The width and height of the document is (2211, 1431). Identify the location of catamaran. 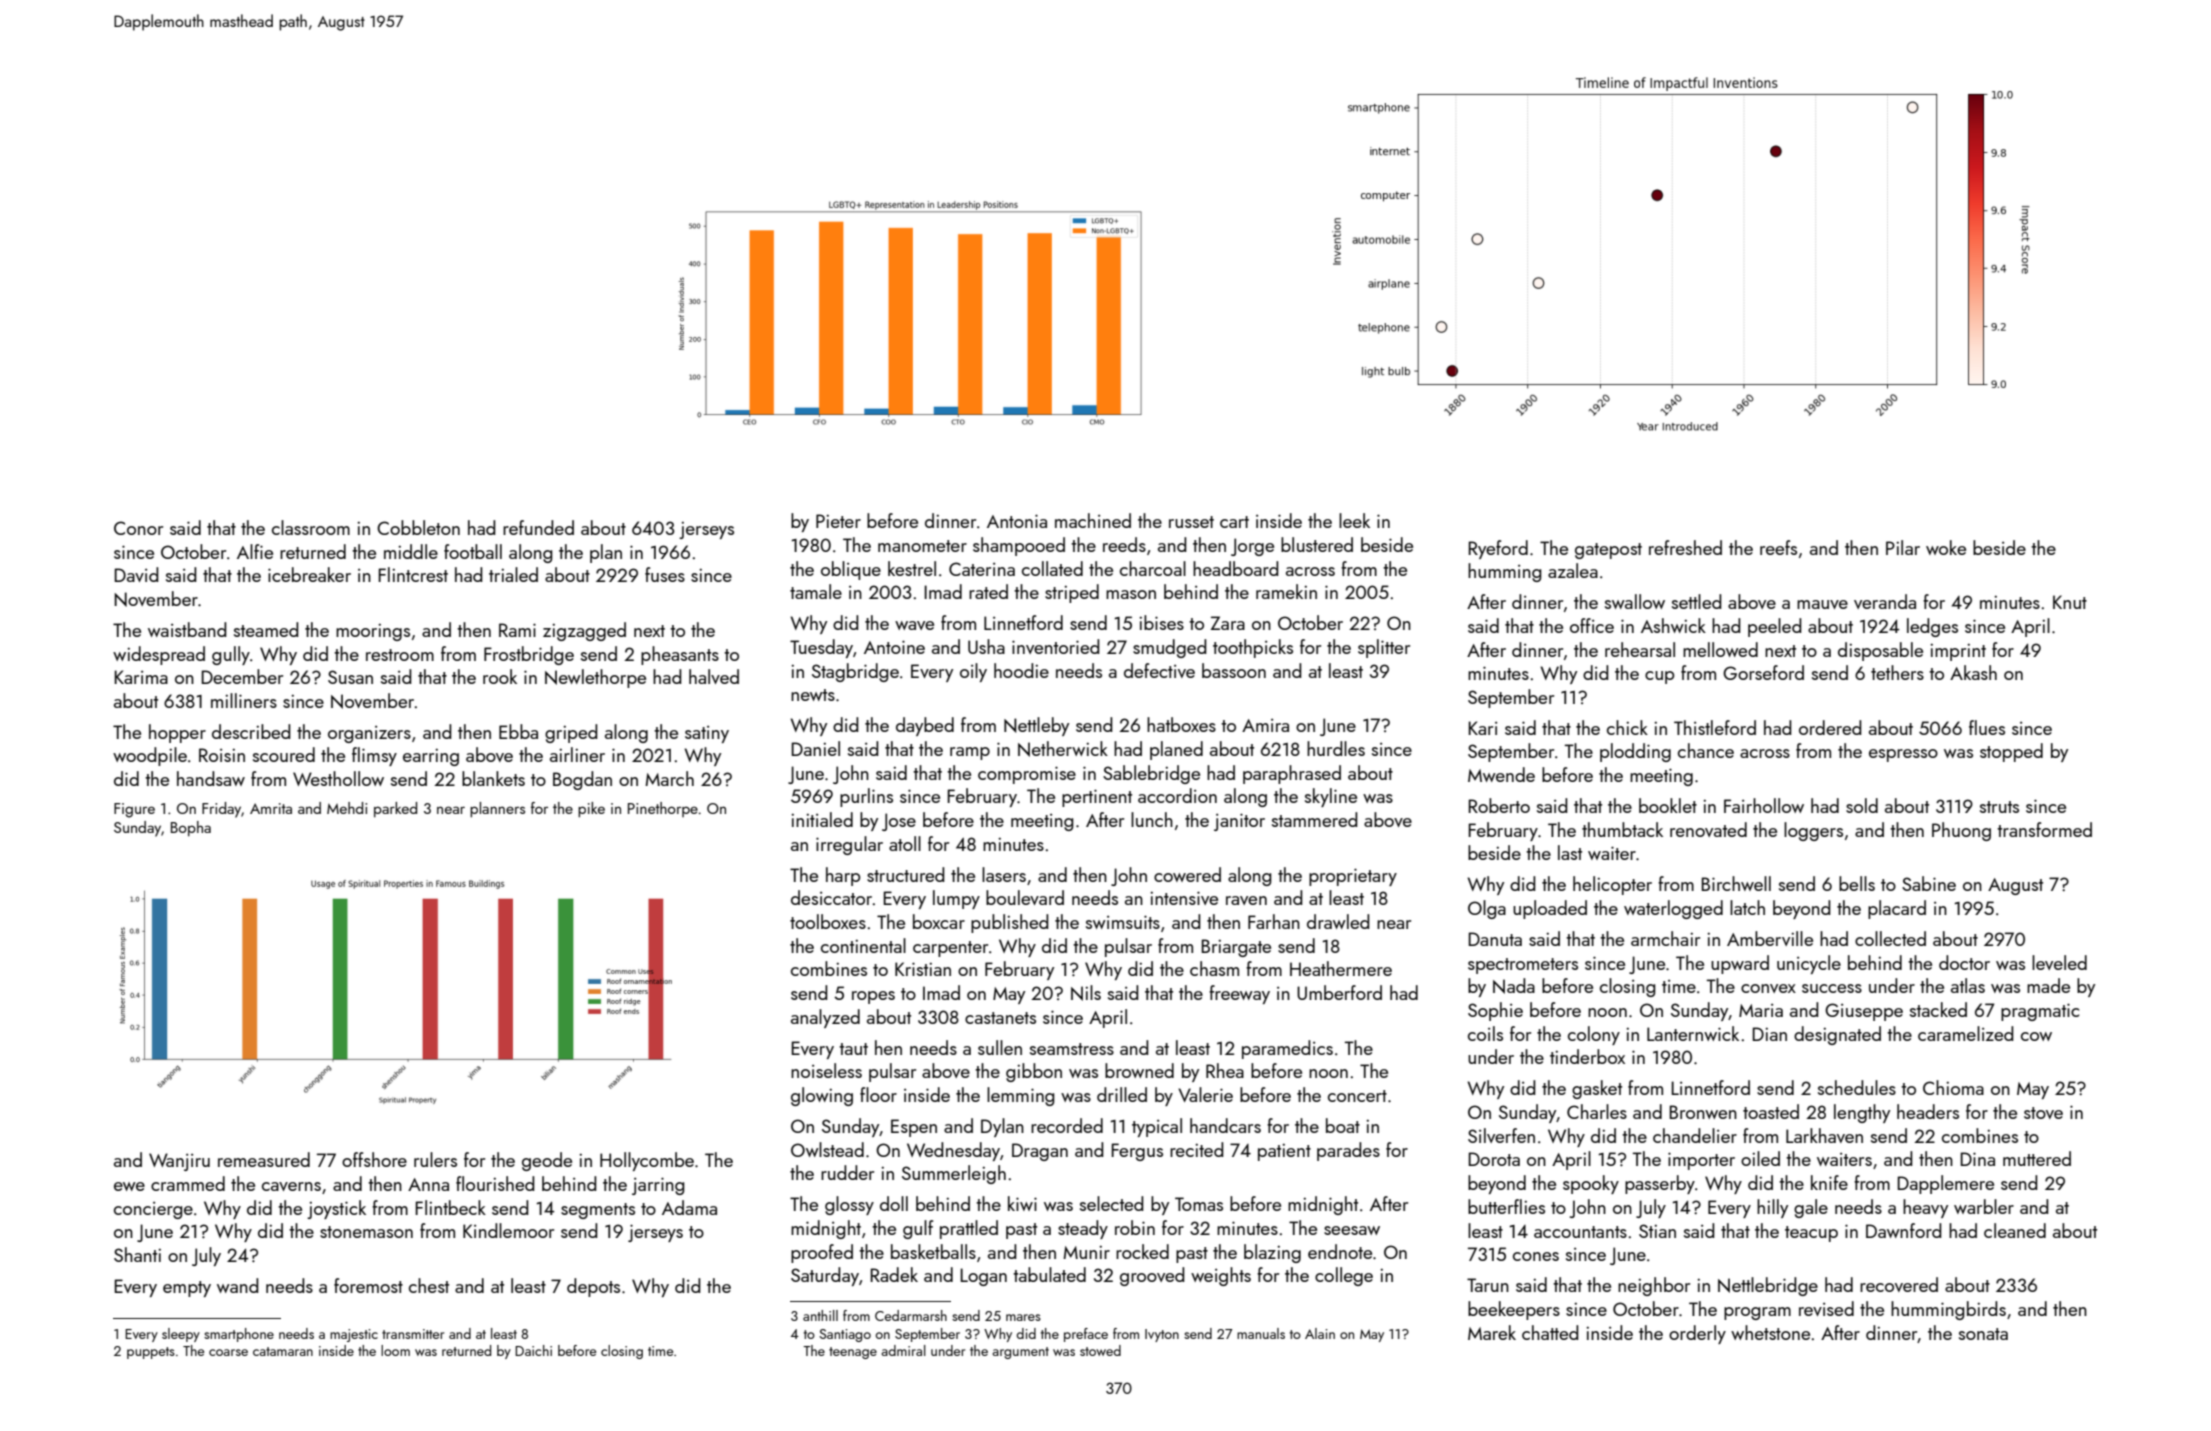
(283, 1351).
